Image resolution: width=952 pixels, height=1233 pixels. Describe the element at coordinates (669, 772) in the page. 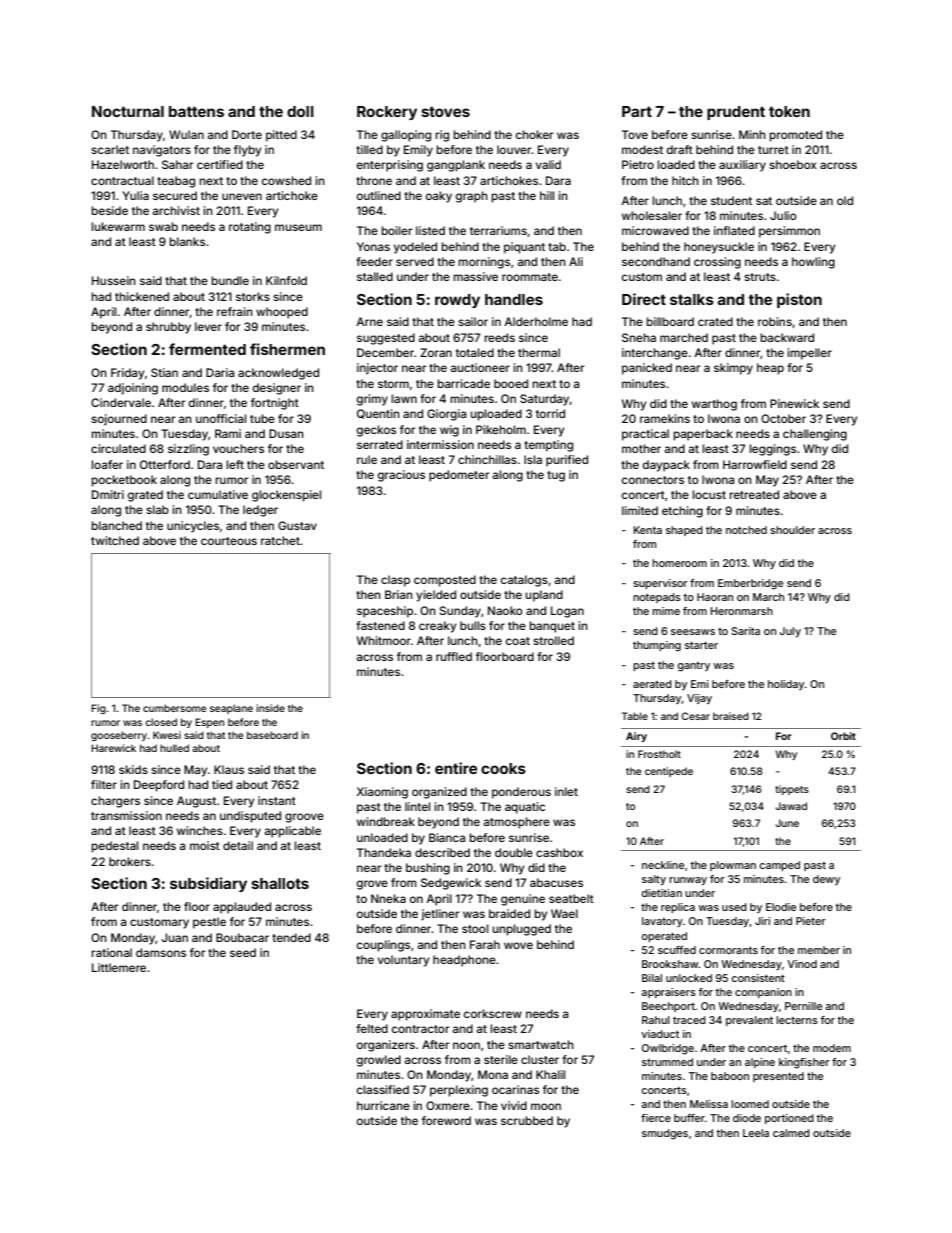

I see `centipede` at that location.
